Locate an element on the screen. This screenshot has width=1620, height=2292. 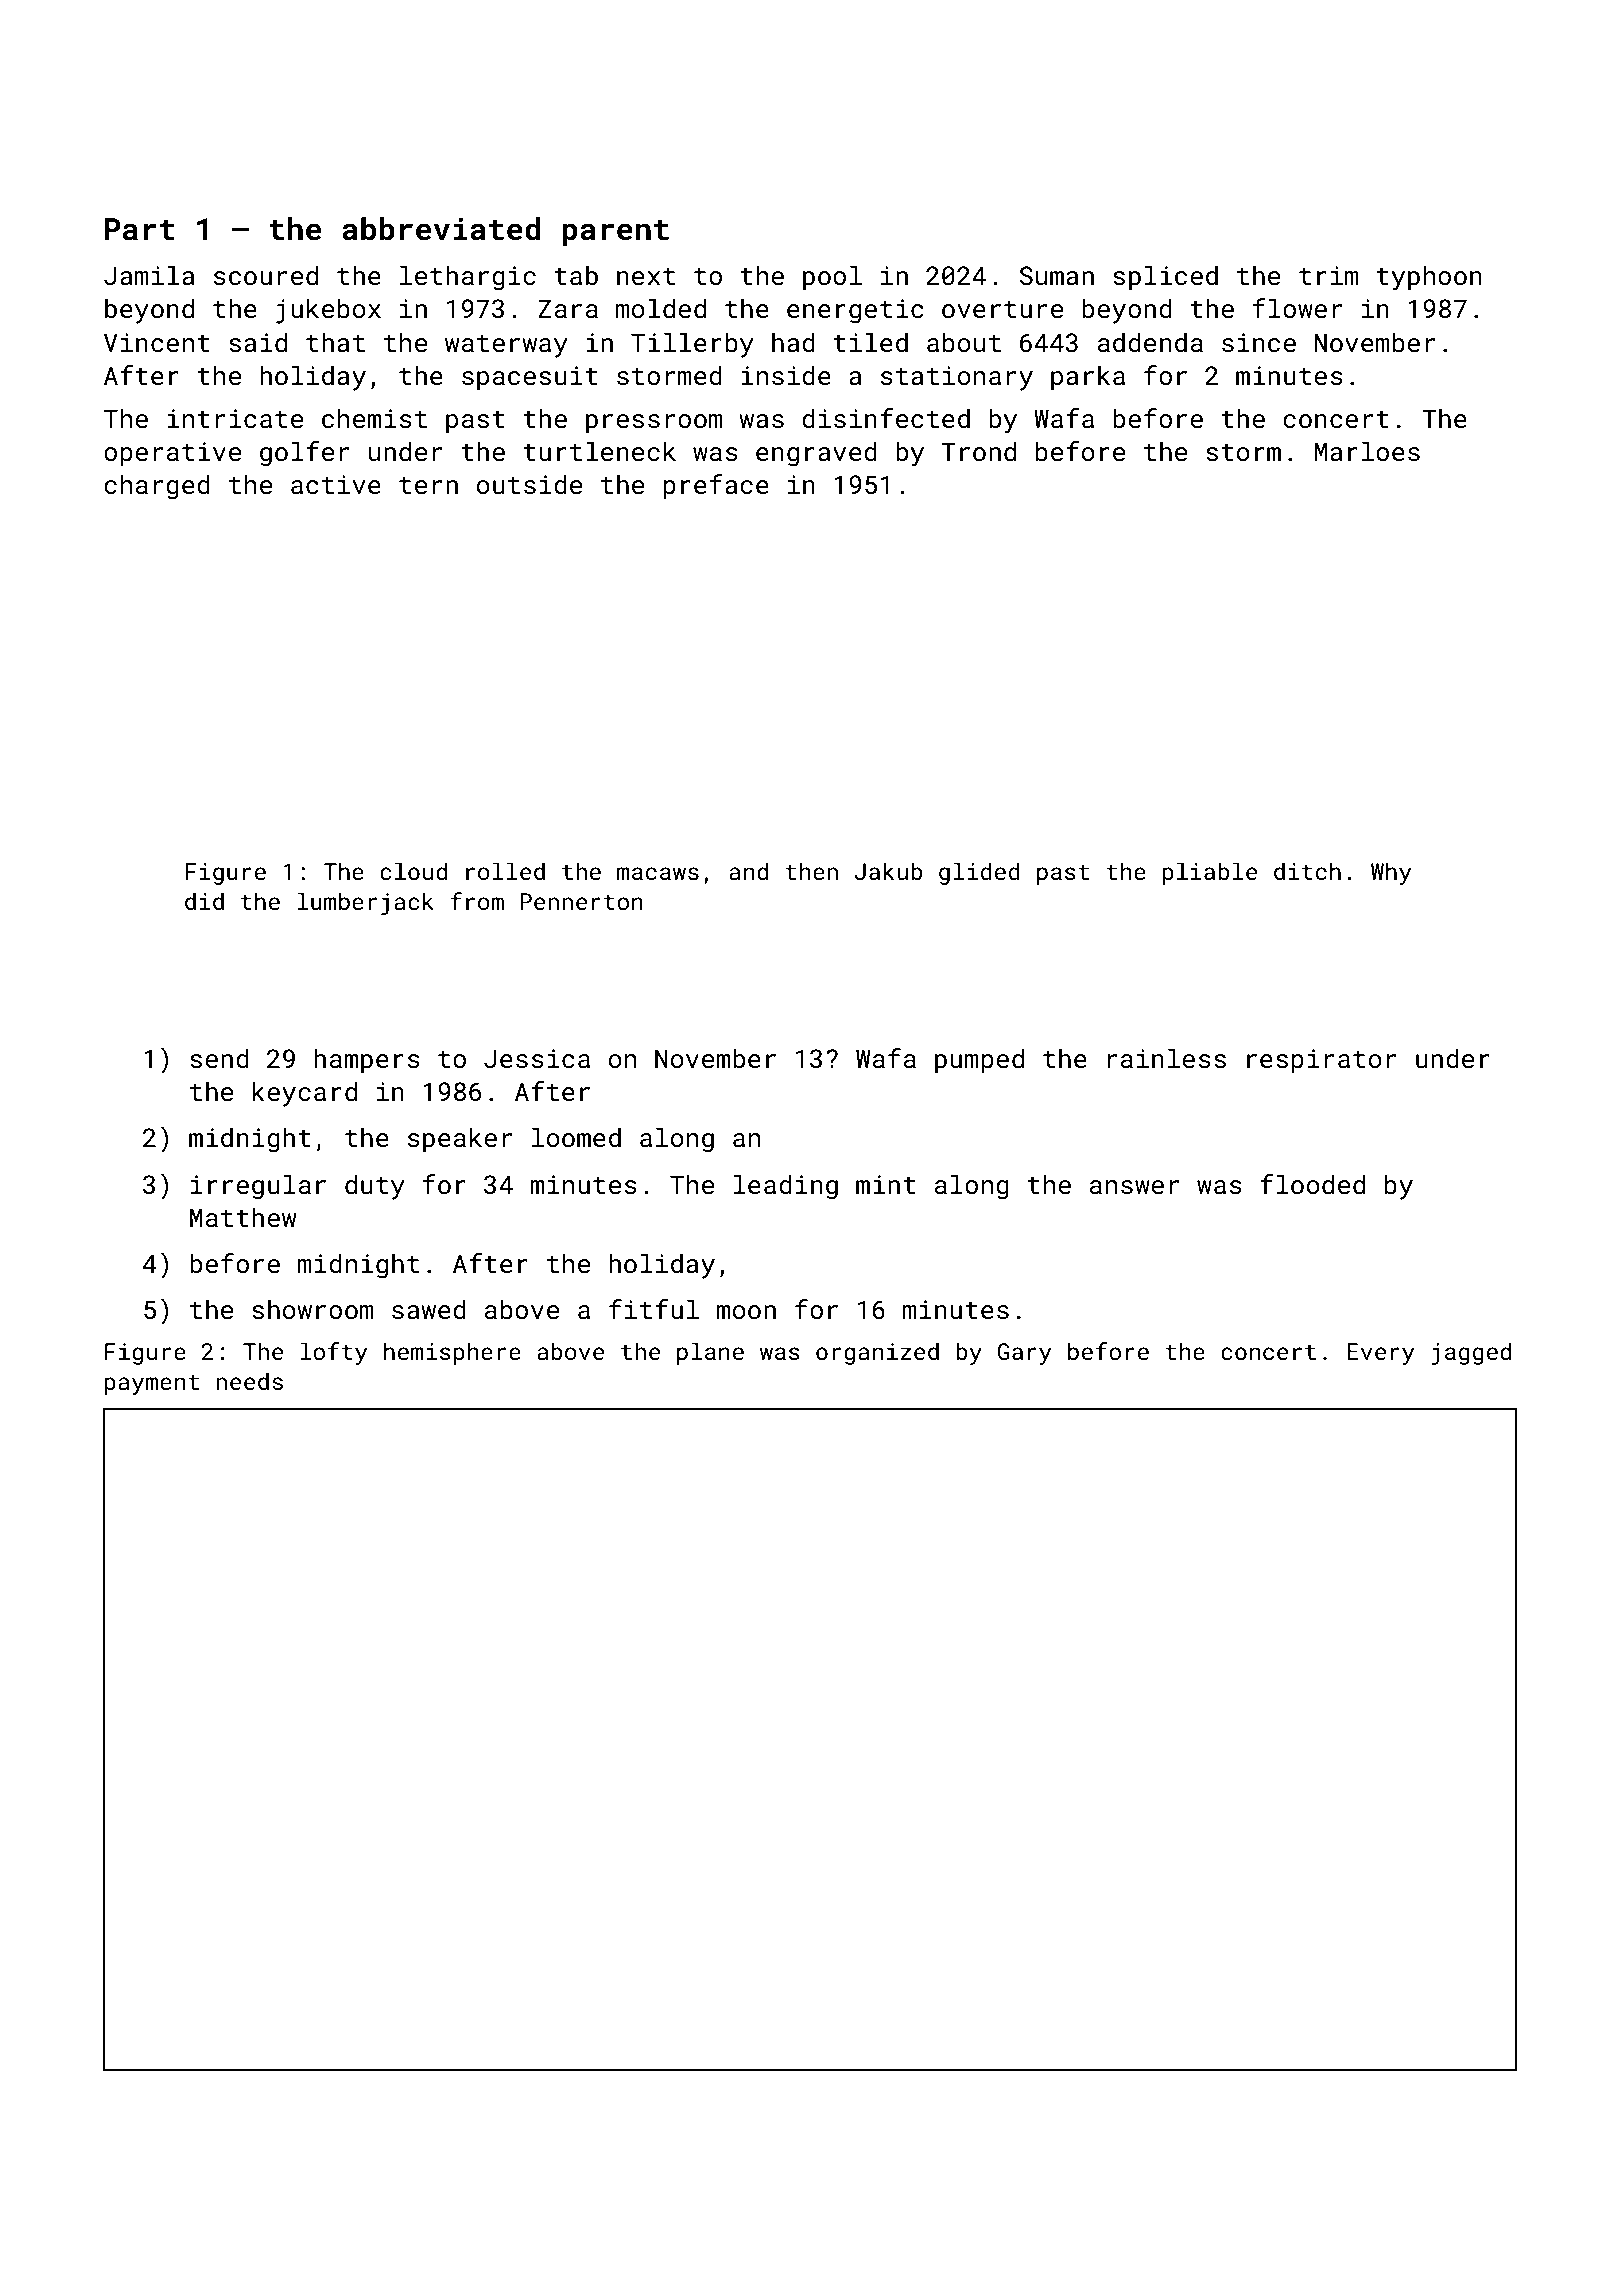
parent is located at coordinates (615, 233).
